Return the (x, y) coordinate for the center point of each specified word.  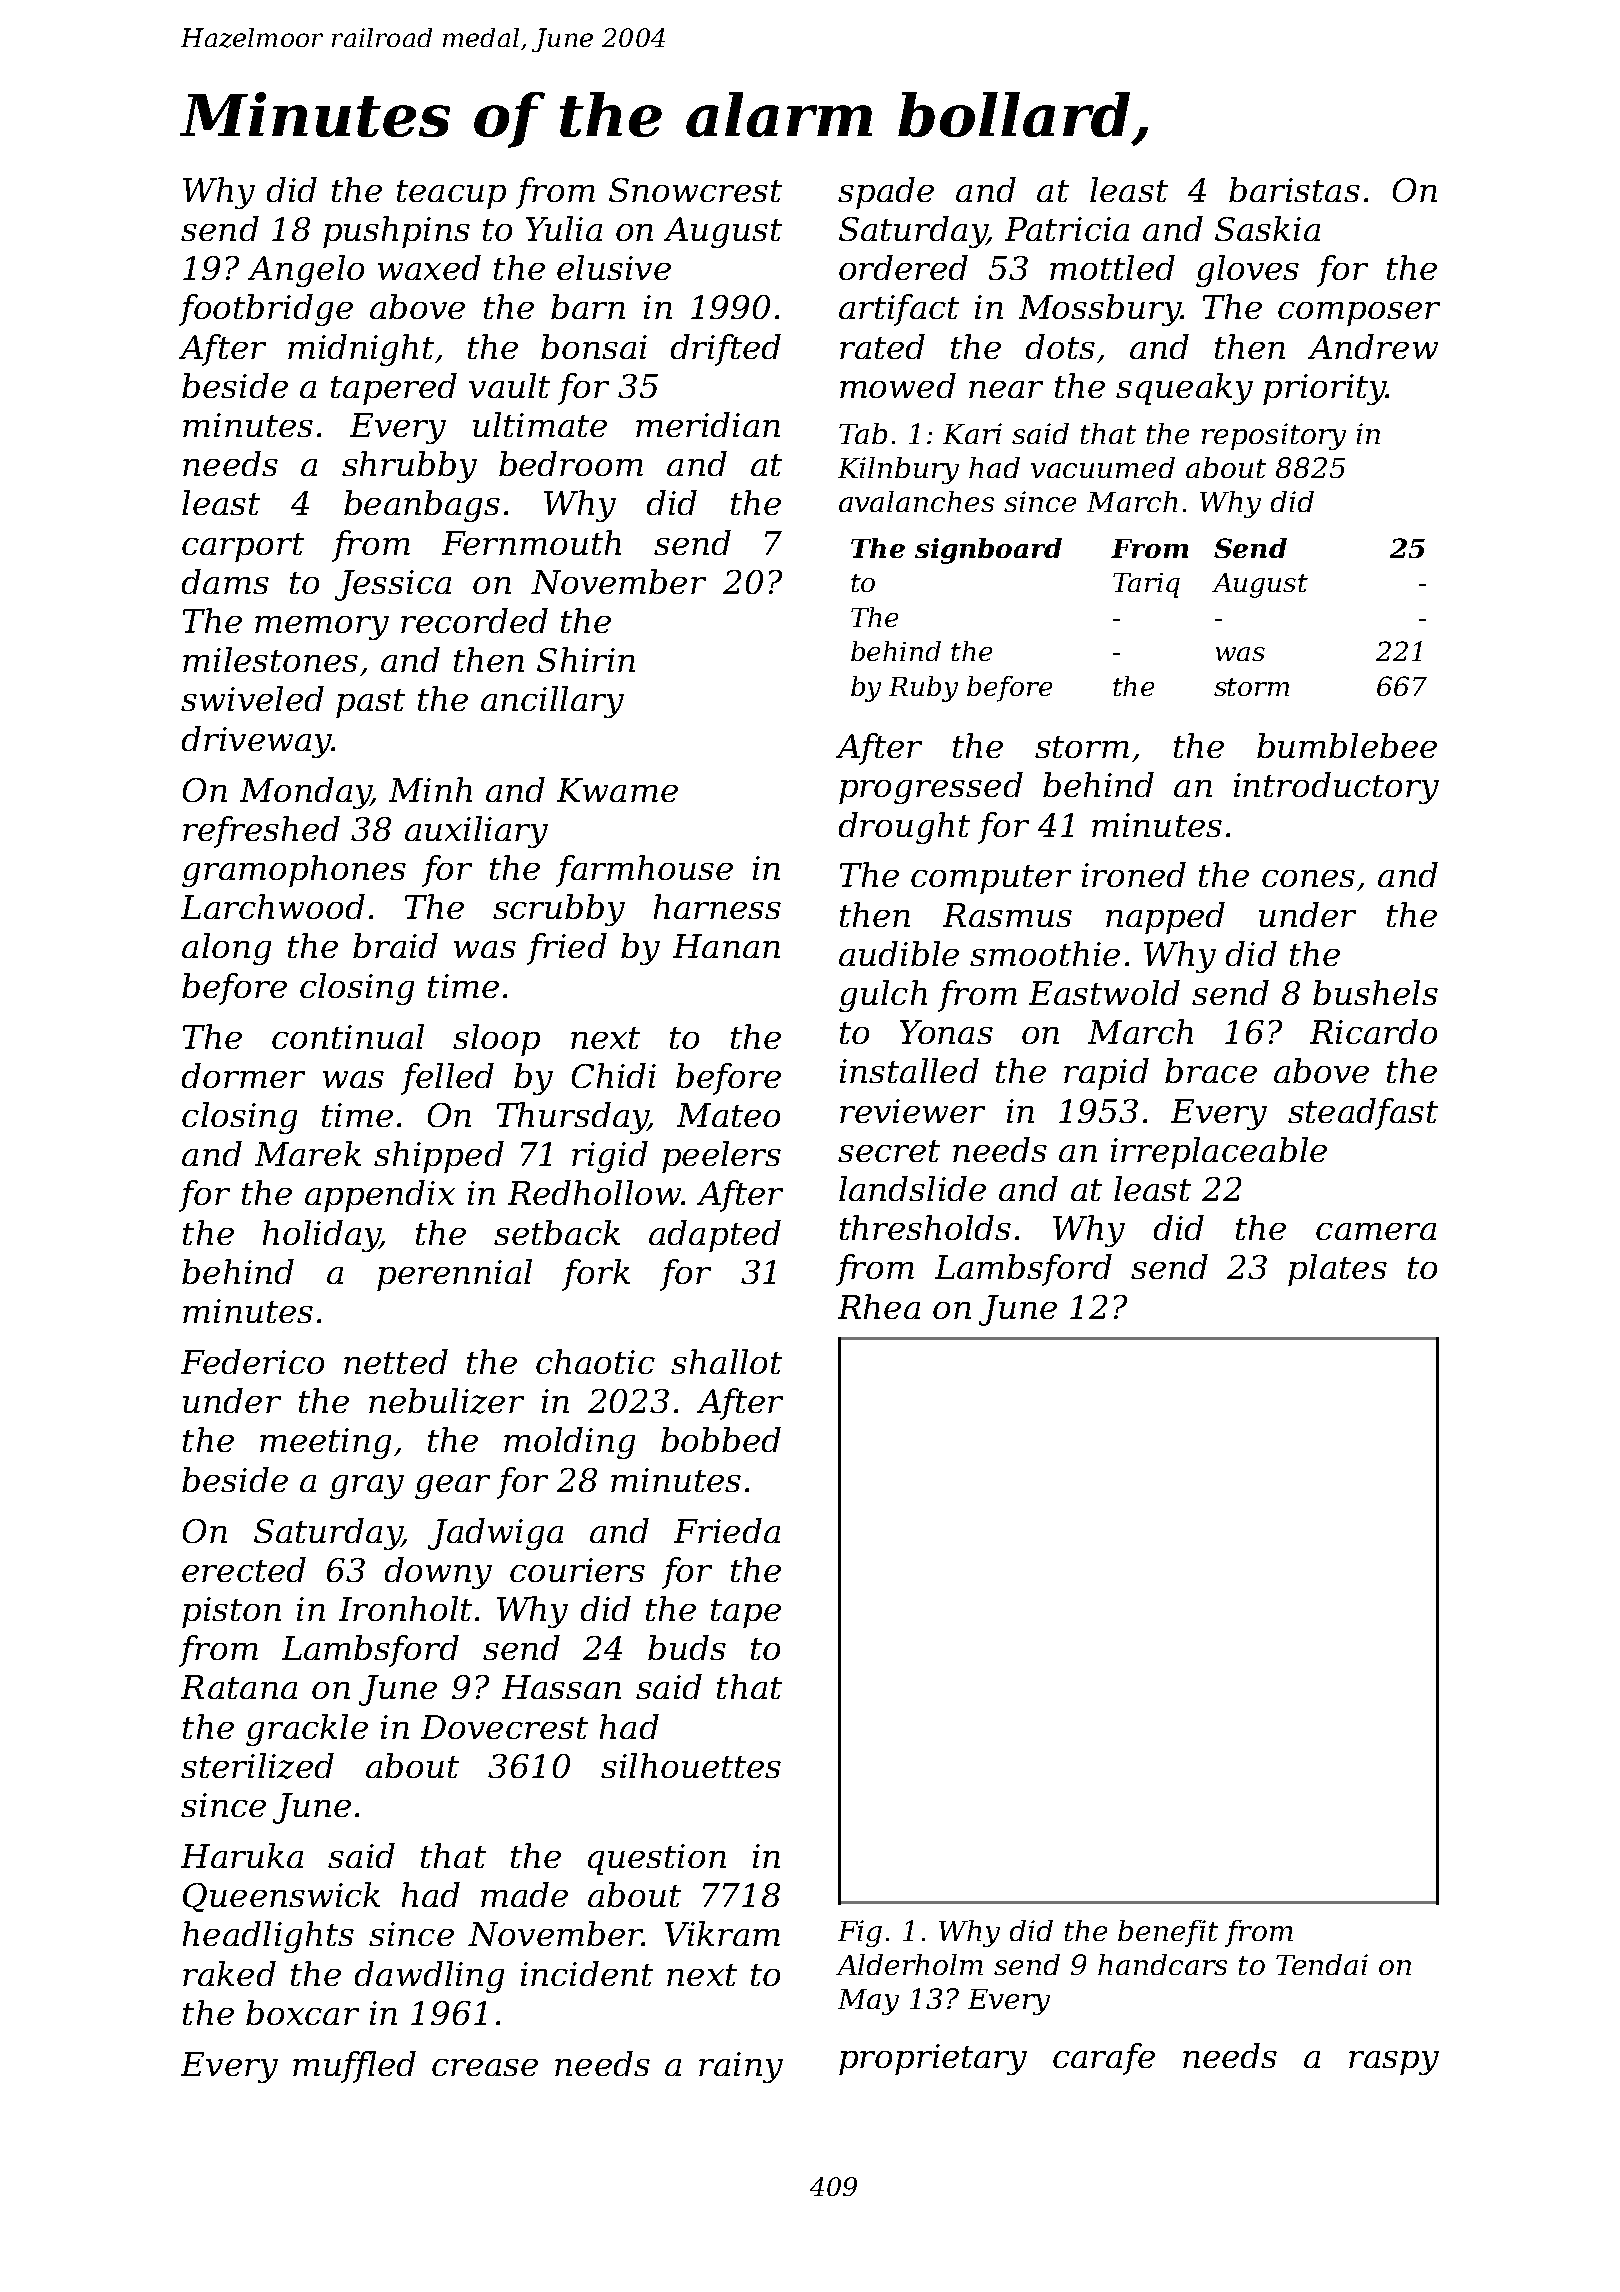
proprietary (933, 2059)
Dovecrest (504, 1727)
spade (886, 193)
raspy (1394, 2063)
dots (1060, 346)
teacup (451, 194)
